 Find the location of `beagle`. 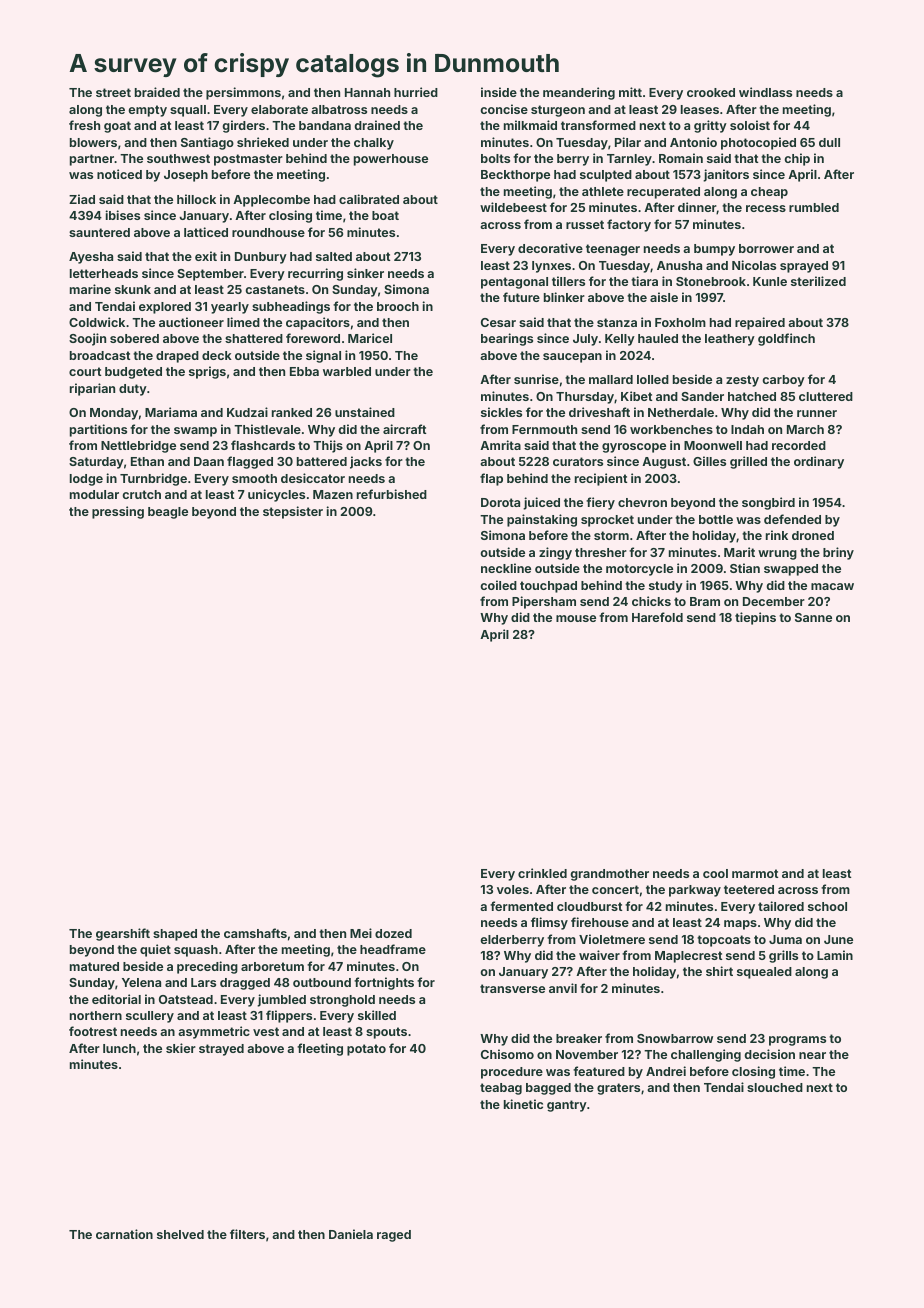

beagle is located at coordinates (168, 513).
